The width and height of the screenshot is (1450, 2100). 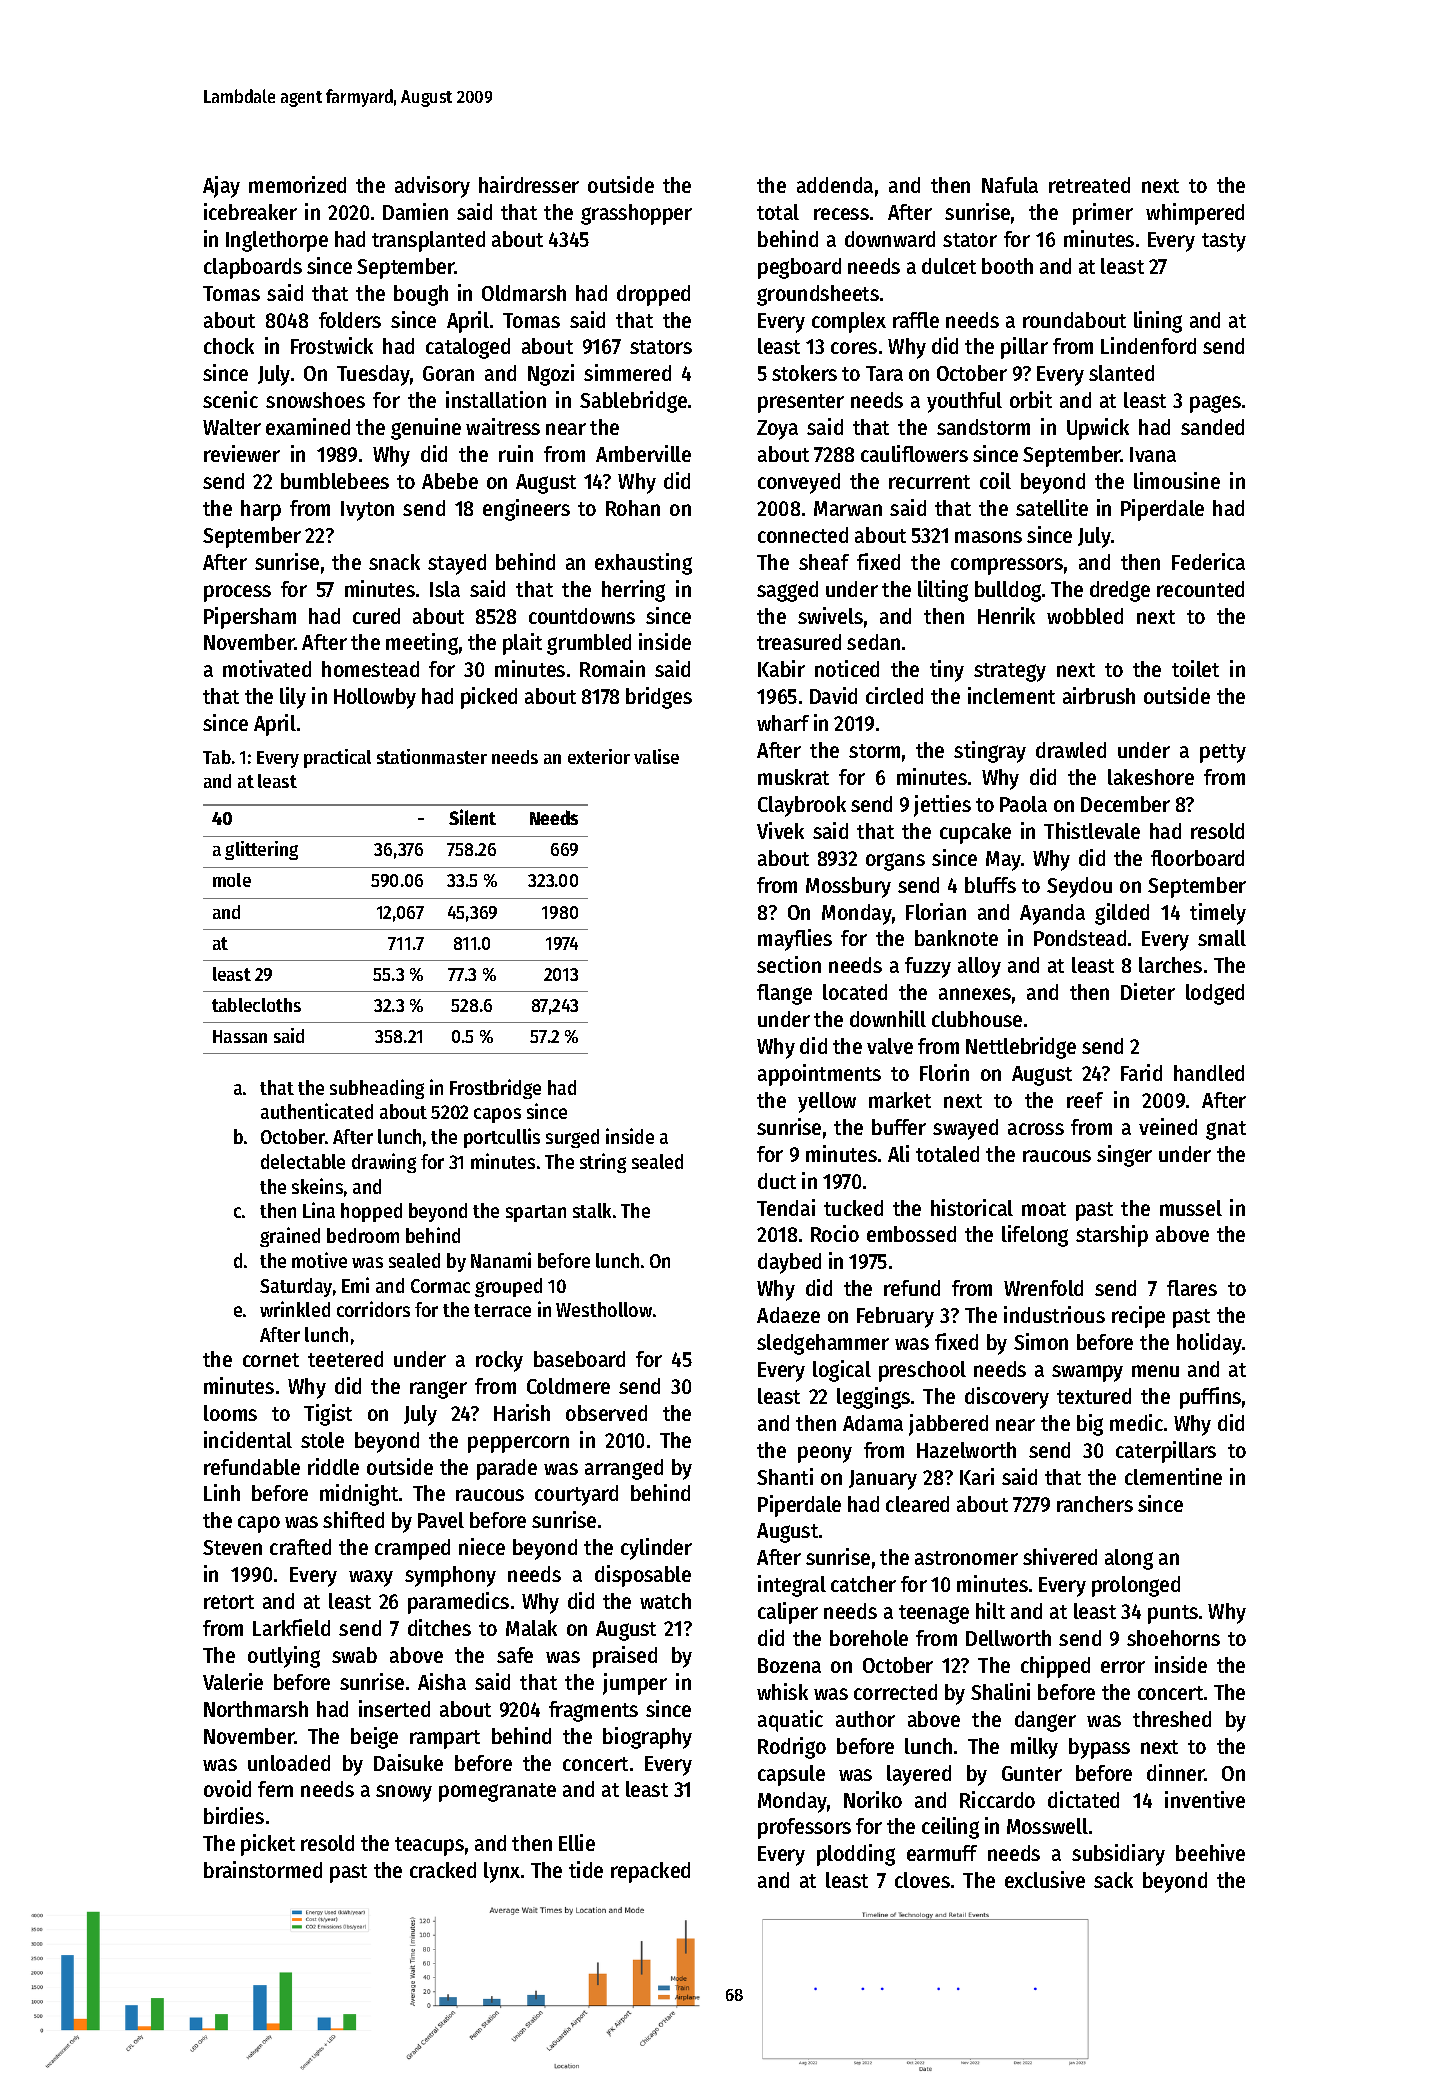 What do you see at coordinates (495, 1089) in the screenshot?
I see `Frostbridge` at bounding box center [495, 1089].
